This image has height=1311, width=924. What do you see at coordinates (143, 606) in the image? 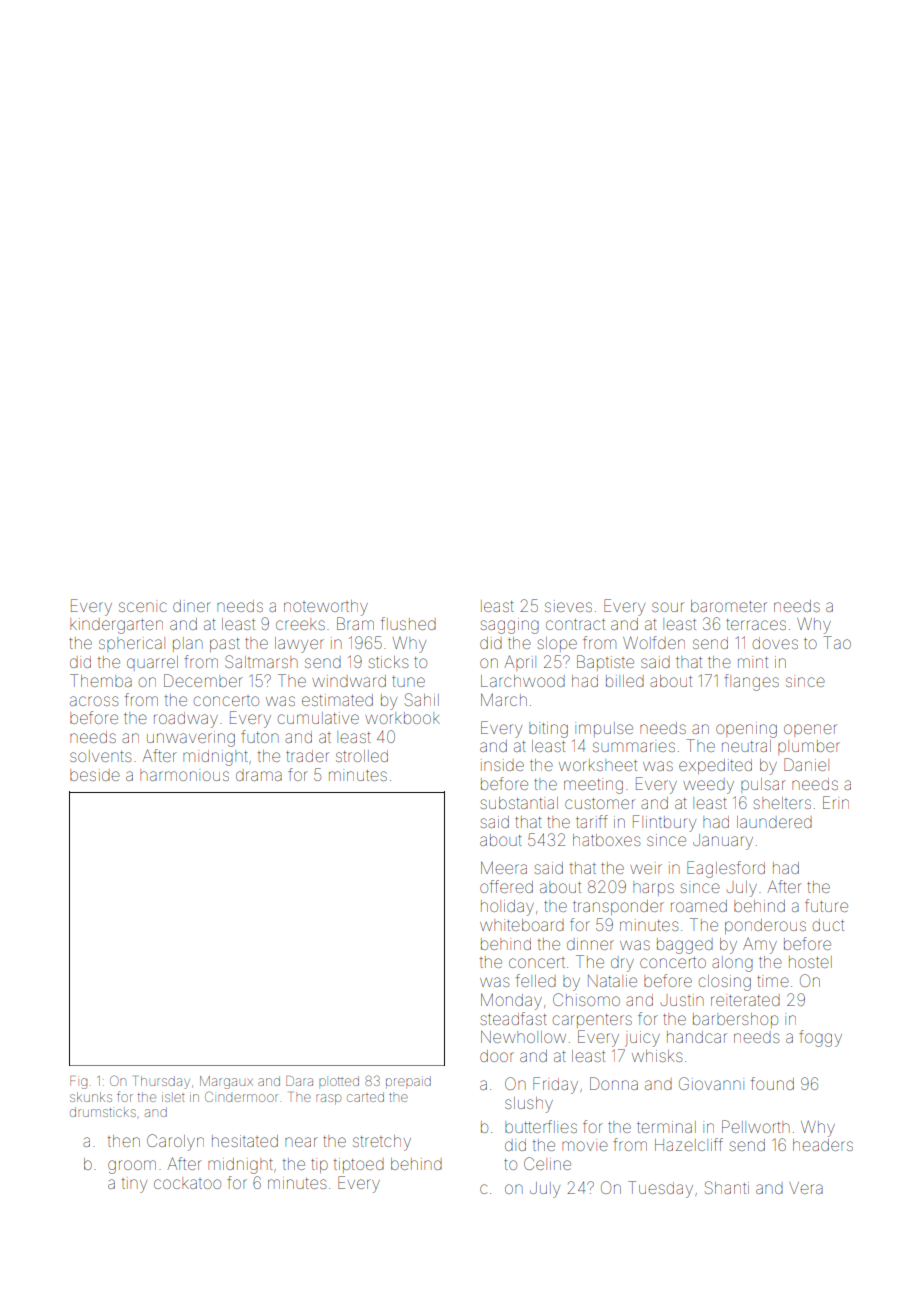
I see `scenic` at bounding box center [143, 606].
